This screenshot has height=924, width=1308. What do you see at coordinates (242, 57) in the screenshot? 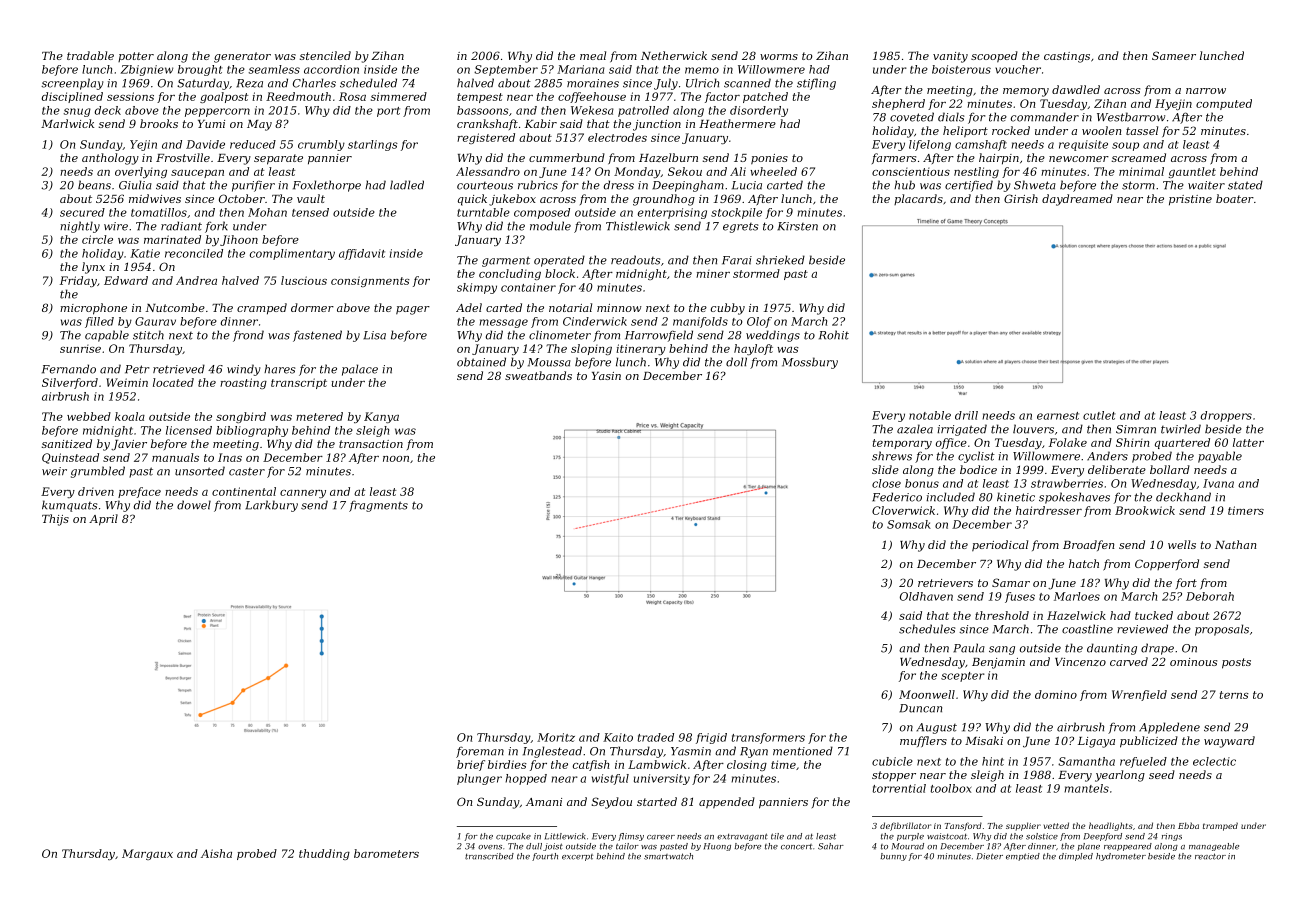
I see `generator` at bounding box center [242, 57].
